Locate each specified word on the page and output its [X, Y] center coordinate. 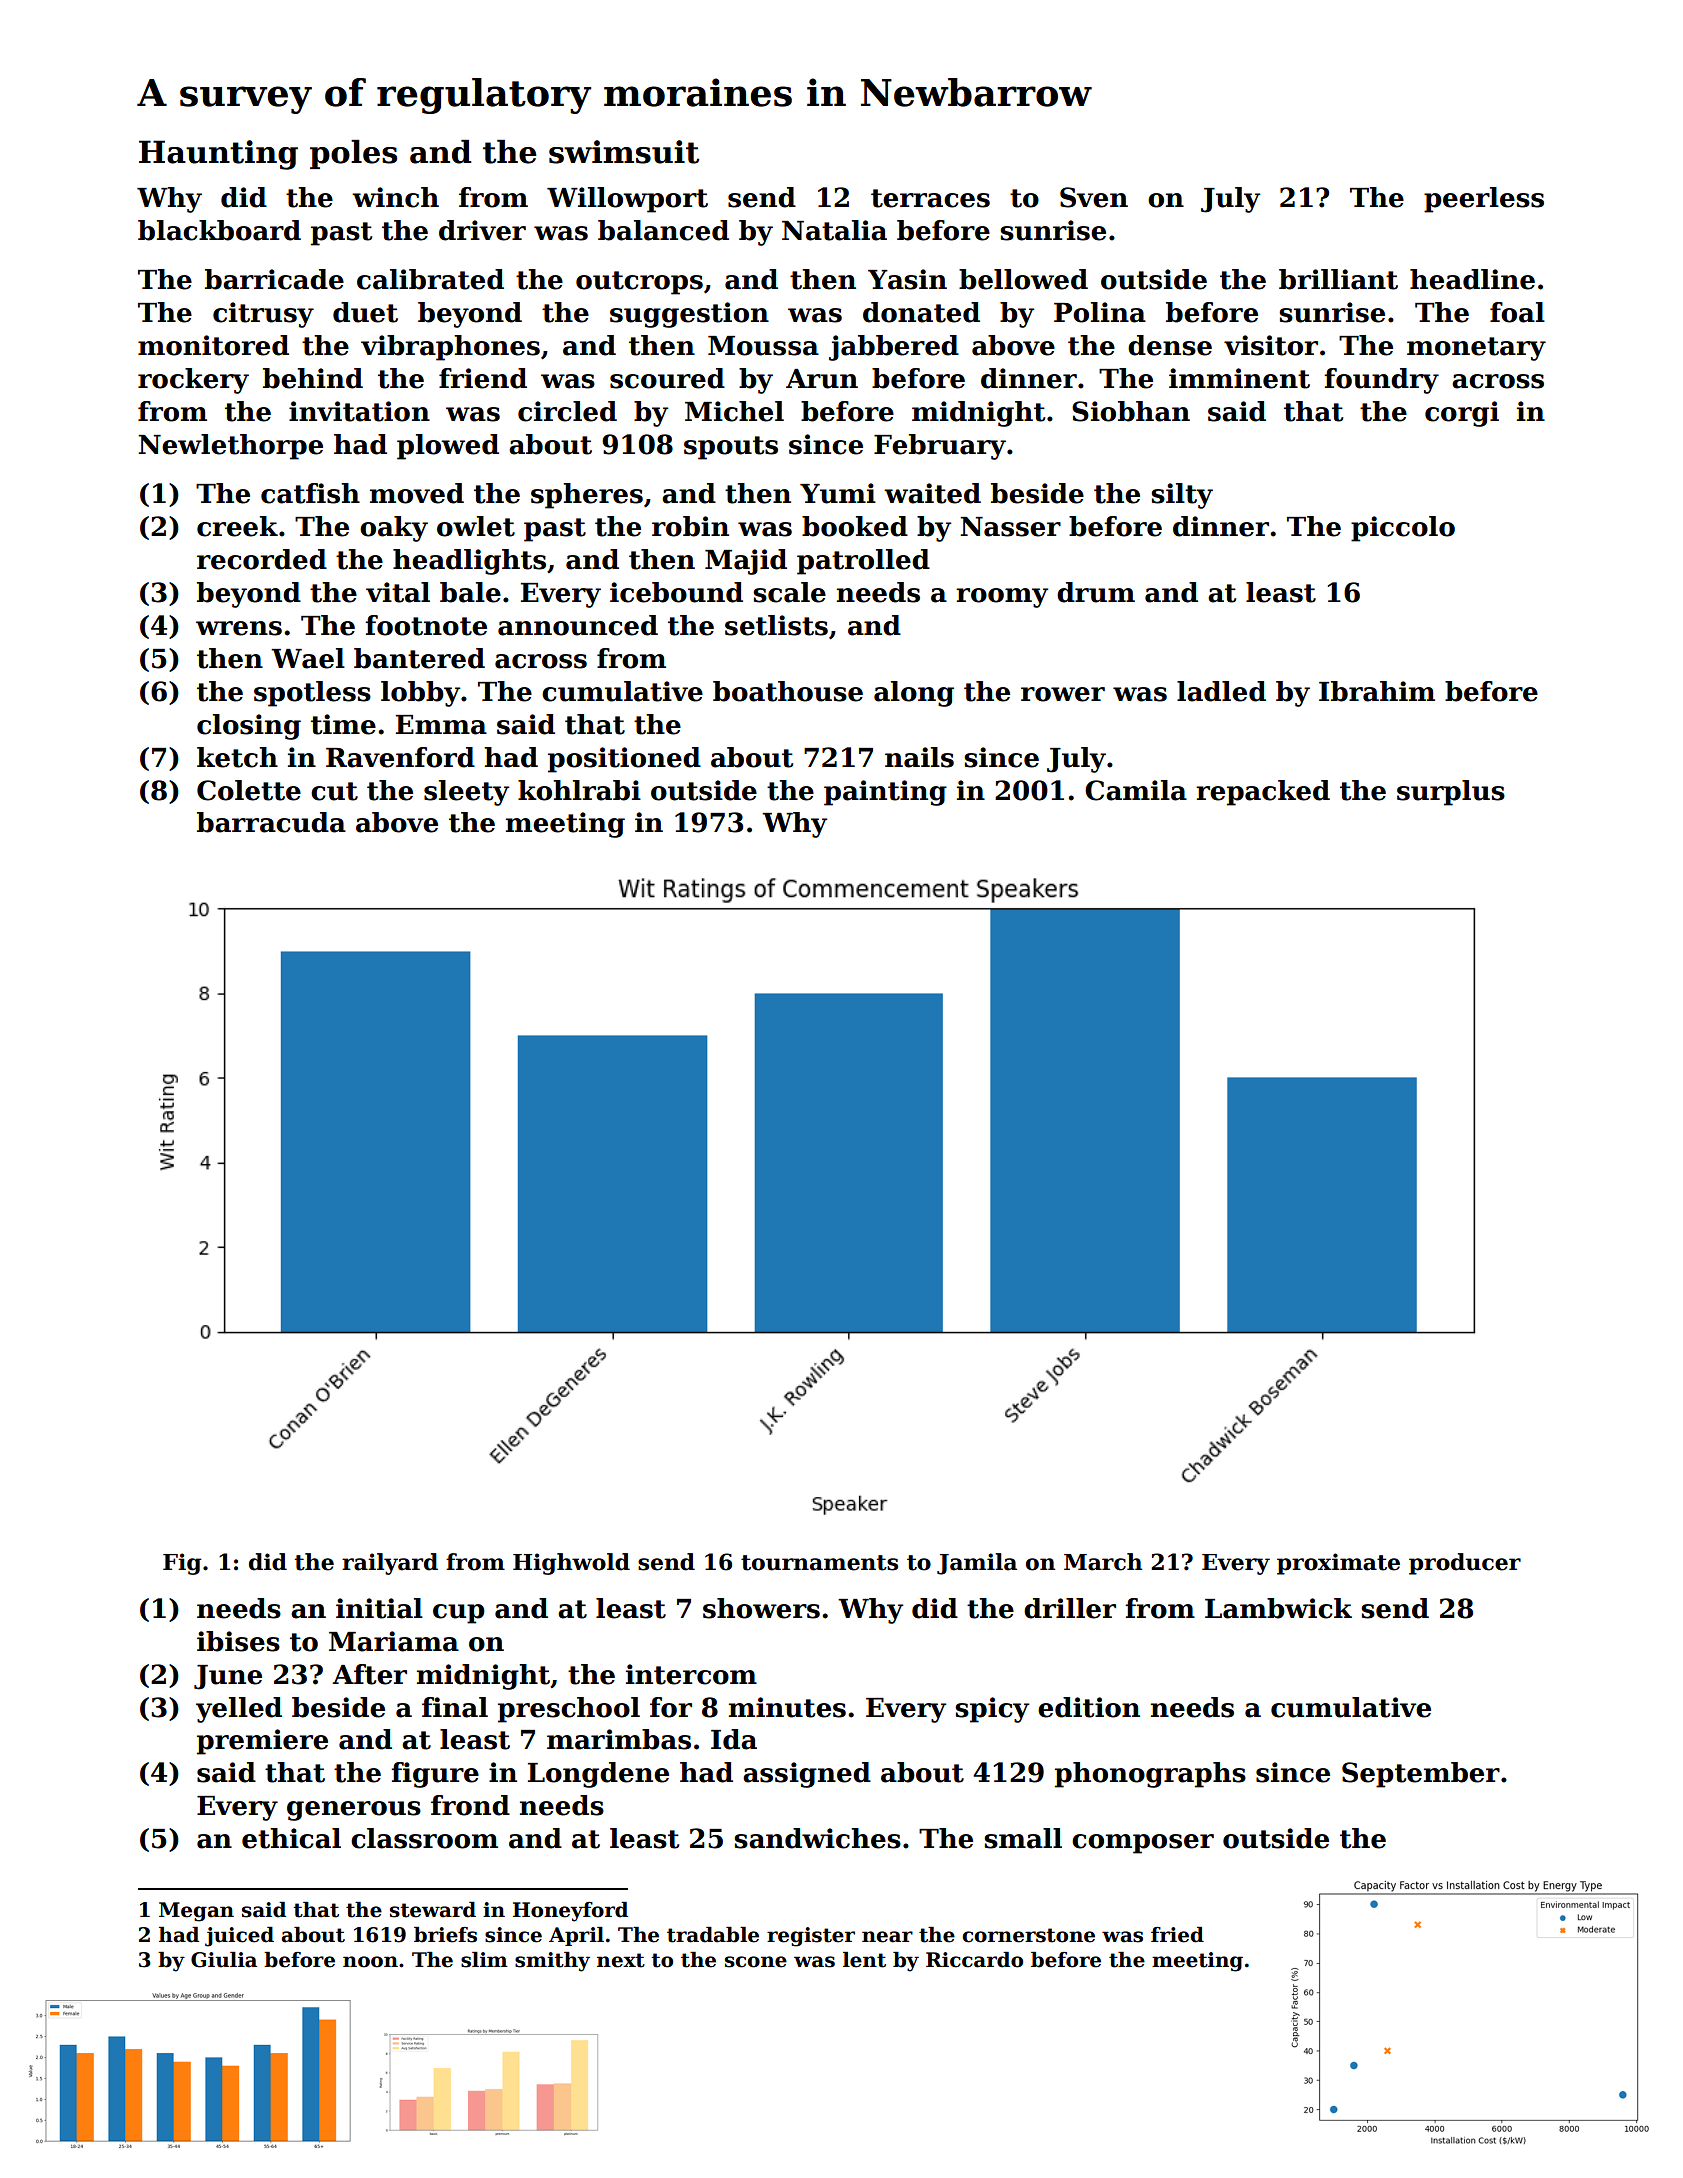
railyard [390, 1564]
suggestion [689, 315]
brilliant [1338, 279]
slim [484, 1960]
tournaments [819, 1563]
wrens [239, 628]
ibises [238, 1641]
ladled [1221, 691]
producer [1465, 1564]
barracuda [271, 822]
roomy [1002, 598]
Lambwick [1278, 1608]
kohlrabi [579, 790]
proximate [1338, 1564]
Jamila [977, 1564]
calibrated [430, 279]
